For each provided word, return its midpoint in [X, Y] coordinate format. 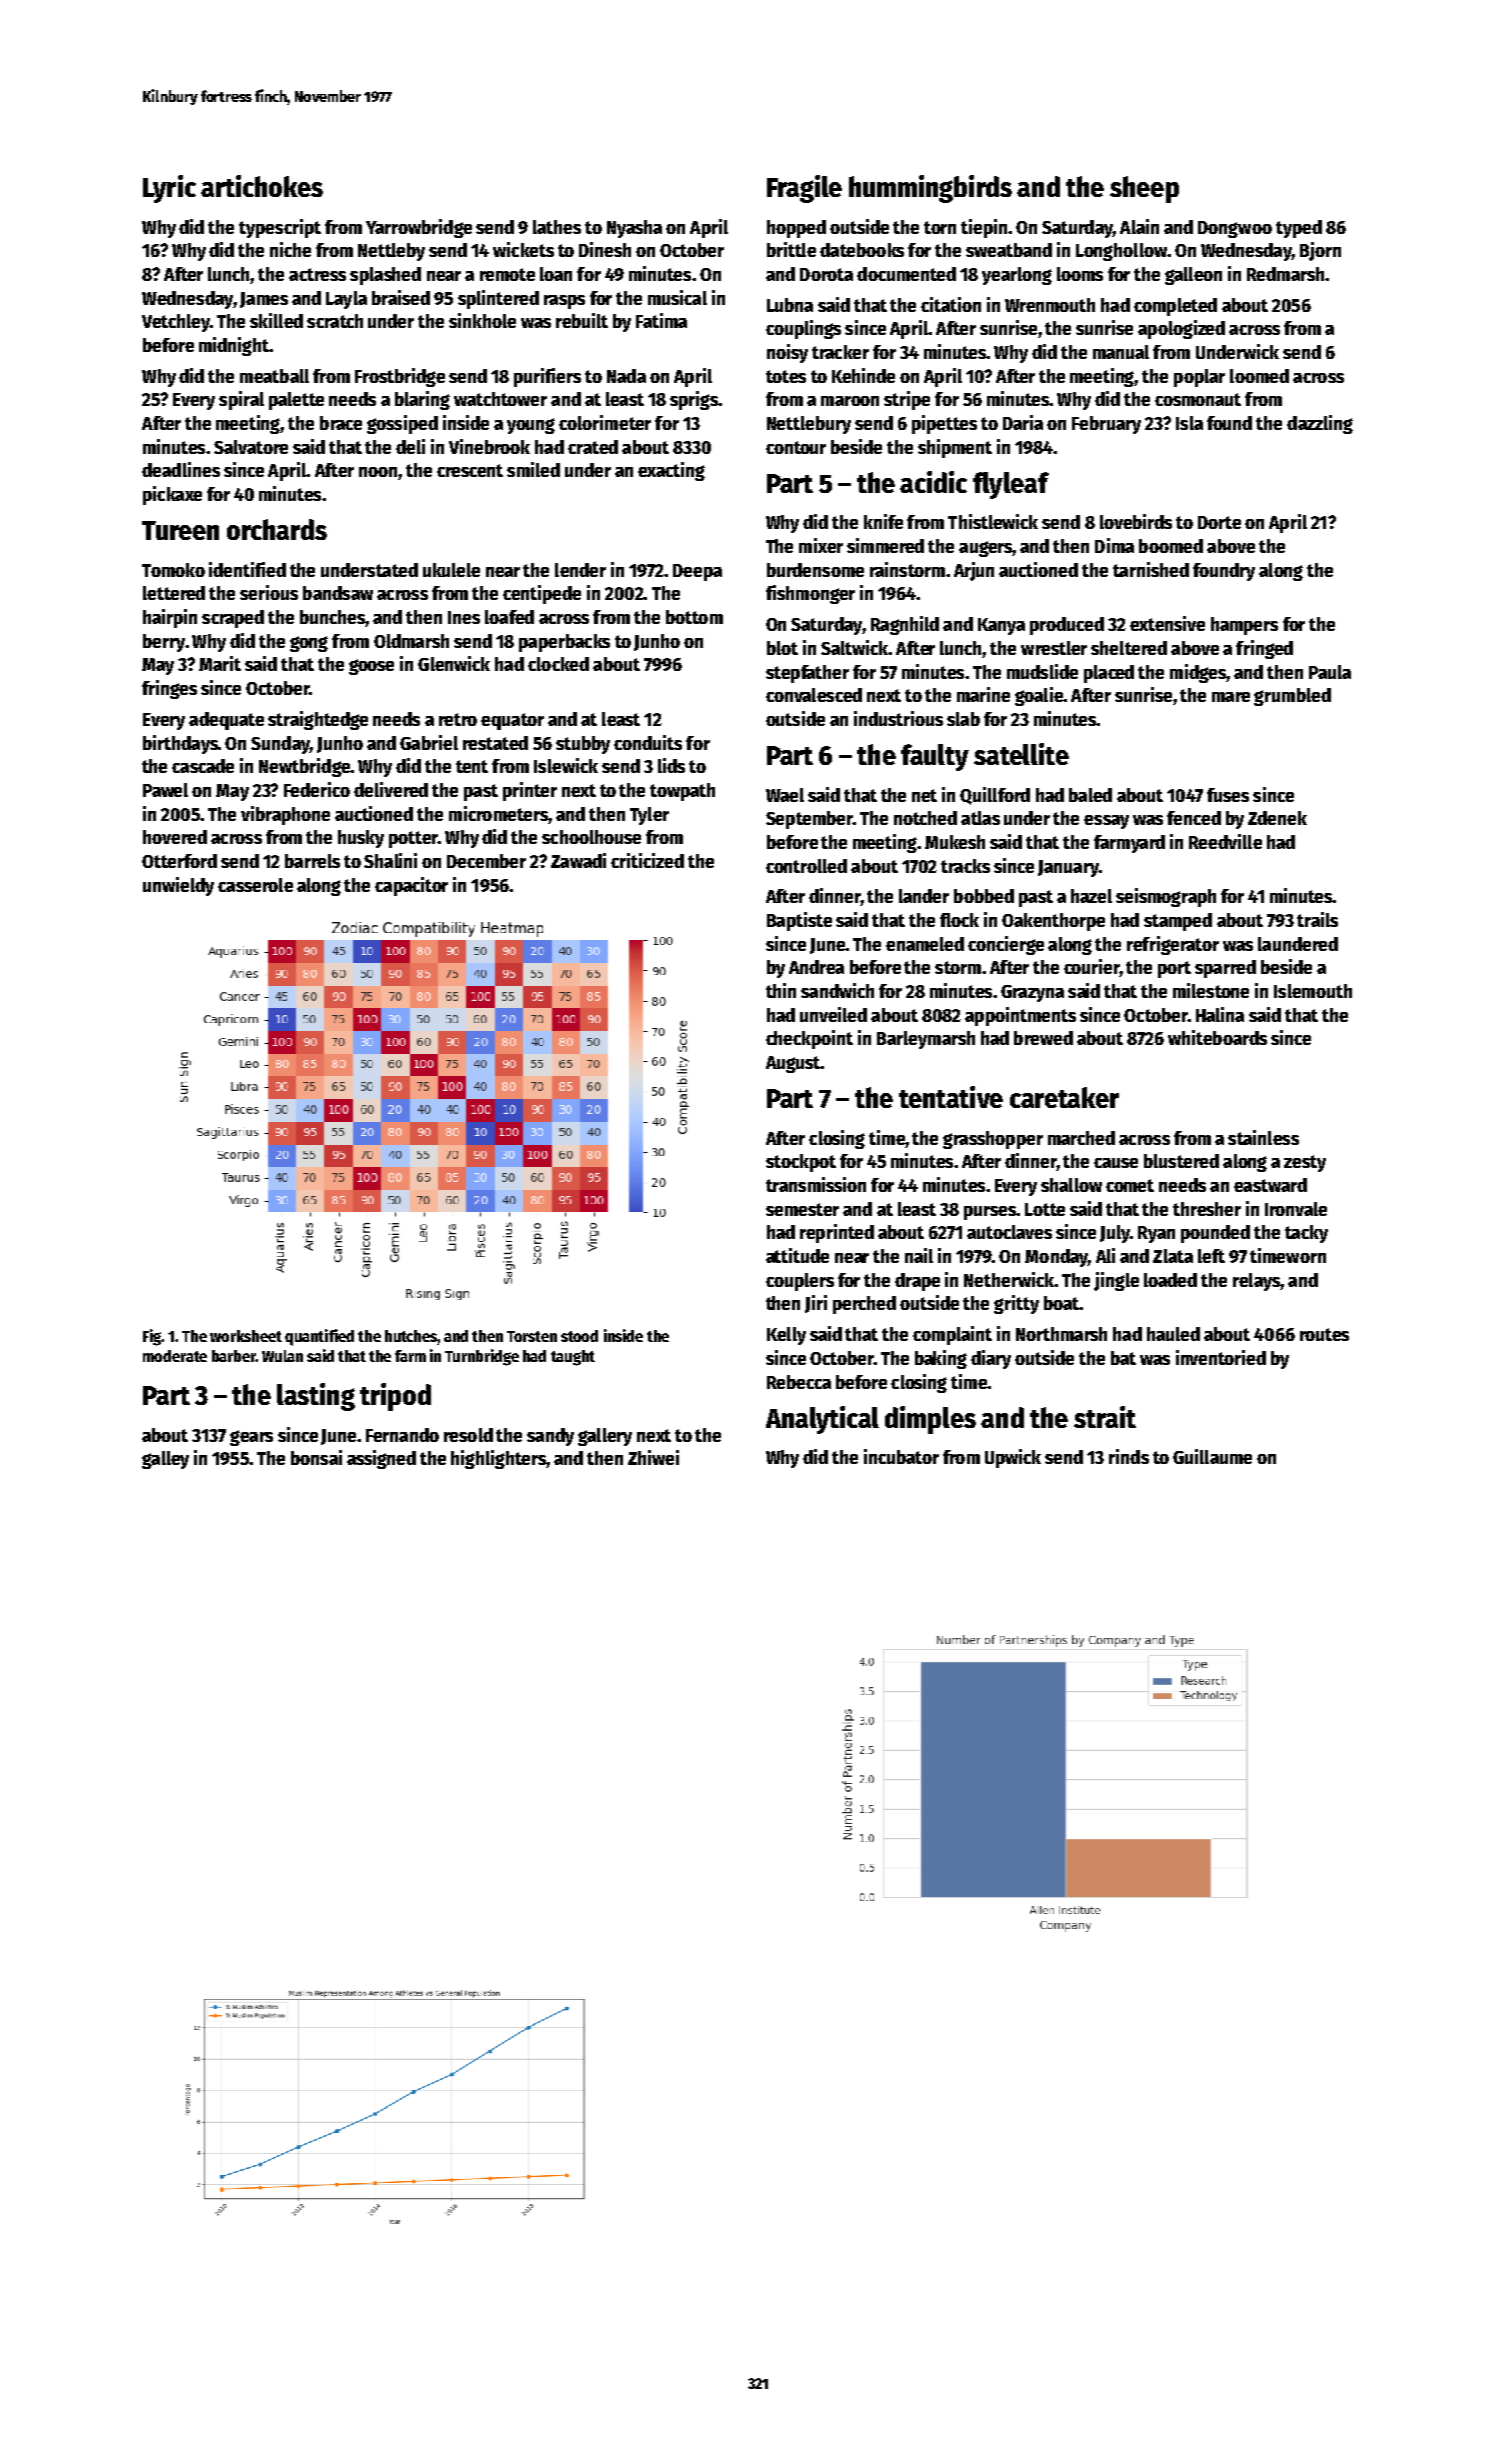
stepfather [807, 674]
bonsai [316, 1457]
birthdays [180, 744]
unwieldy [178, 886]
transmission [816, 1184]
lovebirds [1136, 521]
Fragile [804, 189]
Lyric [169, 189]
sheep [1144, 189]
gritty [1016, 1304]
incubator [901, 1456]
